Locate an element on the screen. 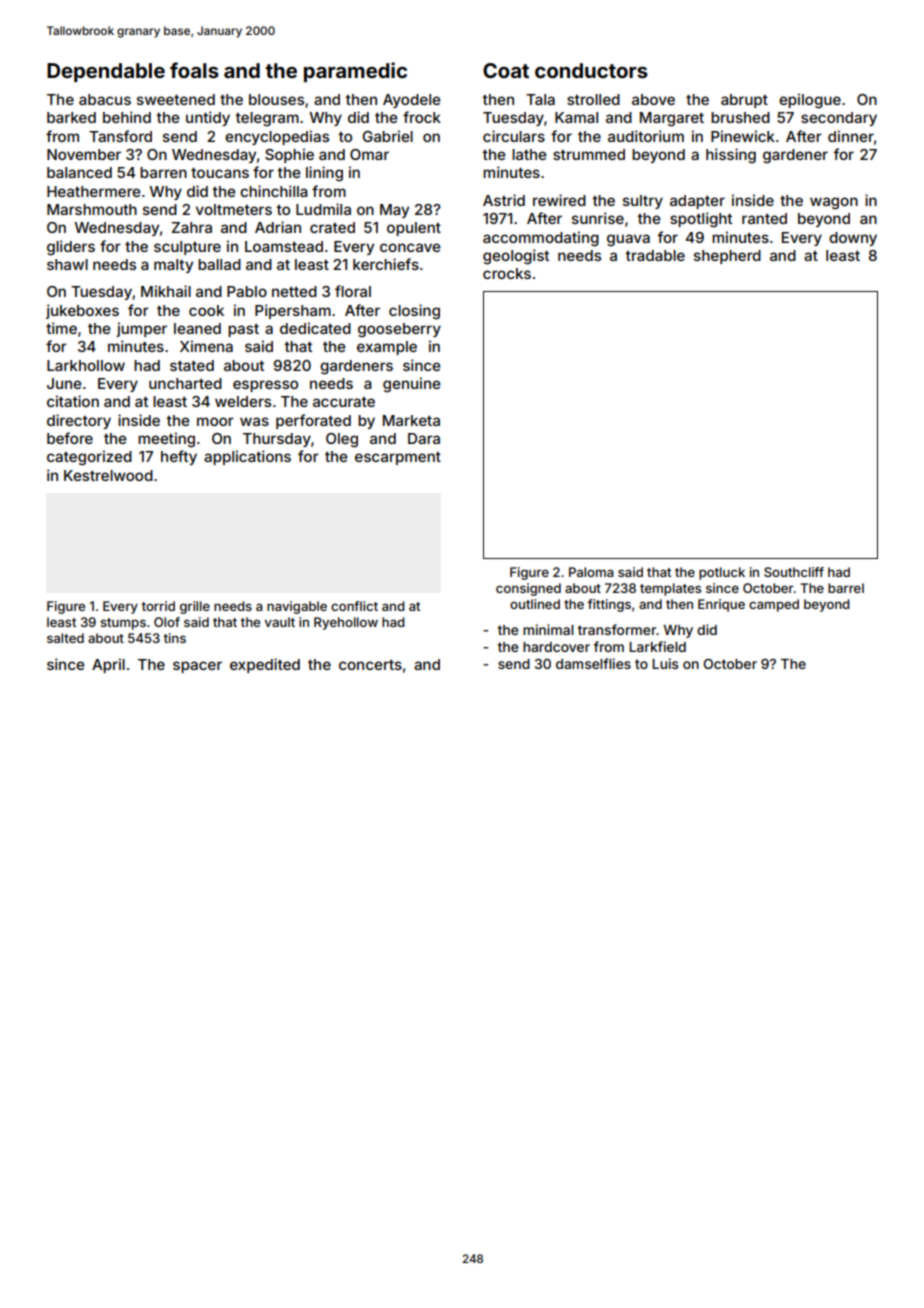 The image size is (924, 1308). Dara is located at coordinates (424, 438).
